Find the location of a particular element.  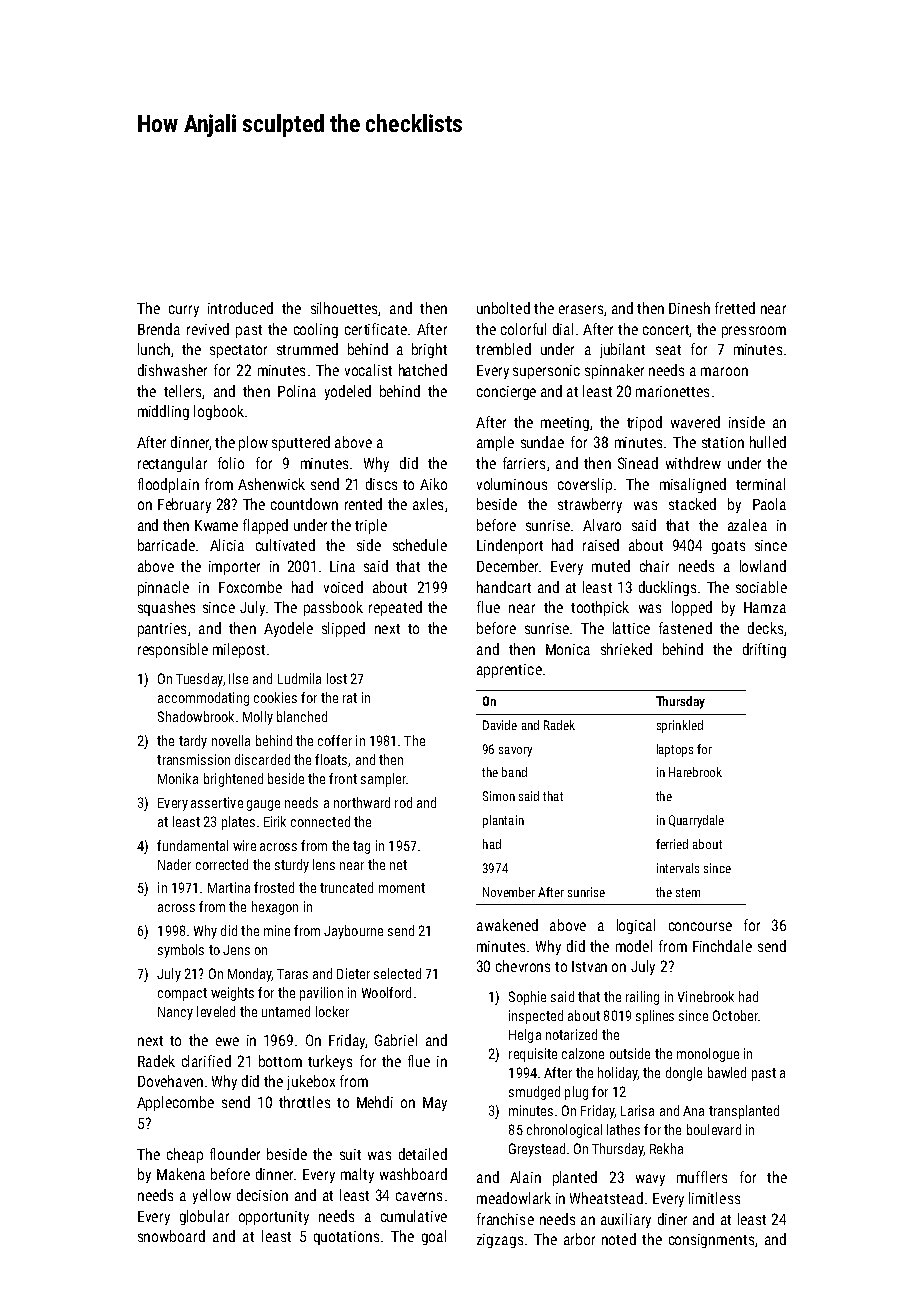

caverns is located at coordinates (419, 1196).
